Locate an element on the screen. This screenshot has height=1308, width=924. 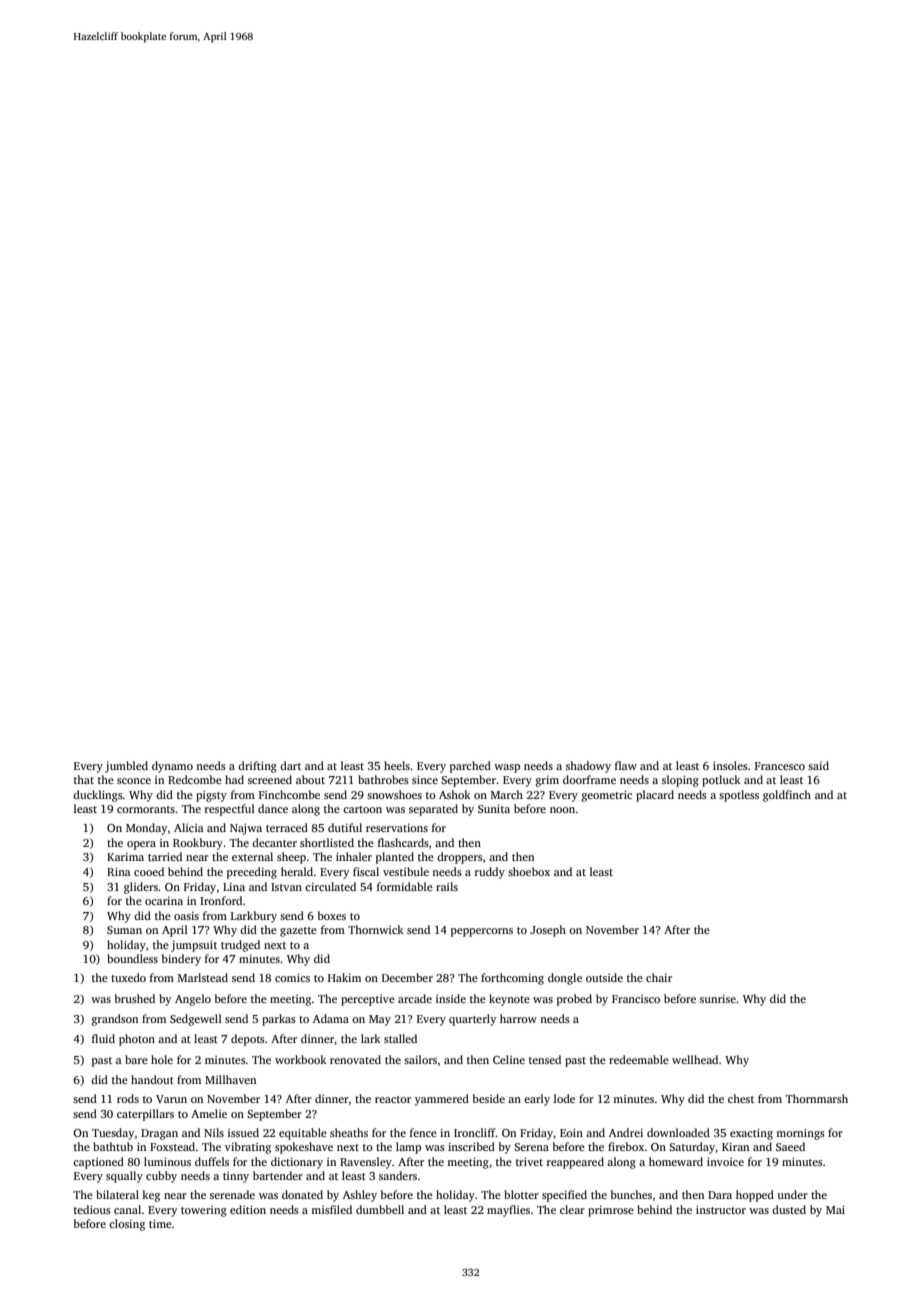
Joseph is located at coordinates (548, 931).
